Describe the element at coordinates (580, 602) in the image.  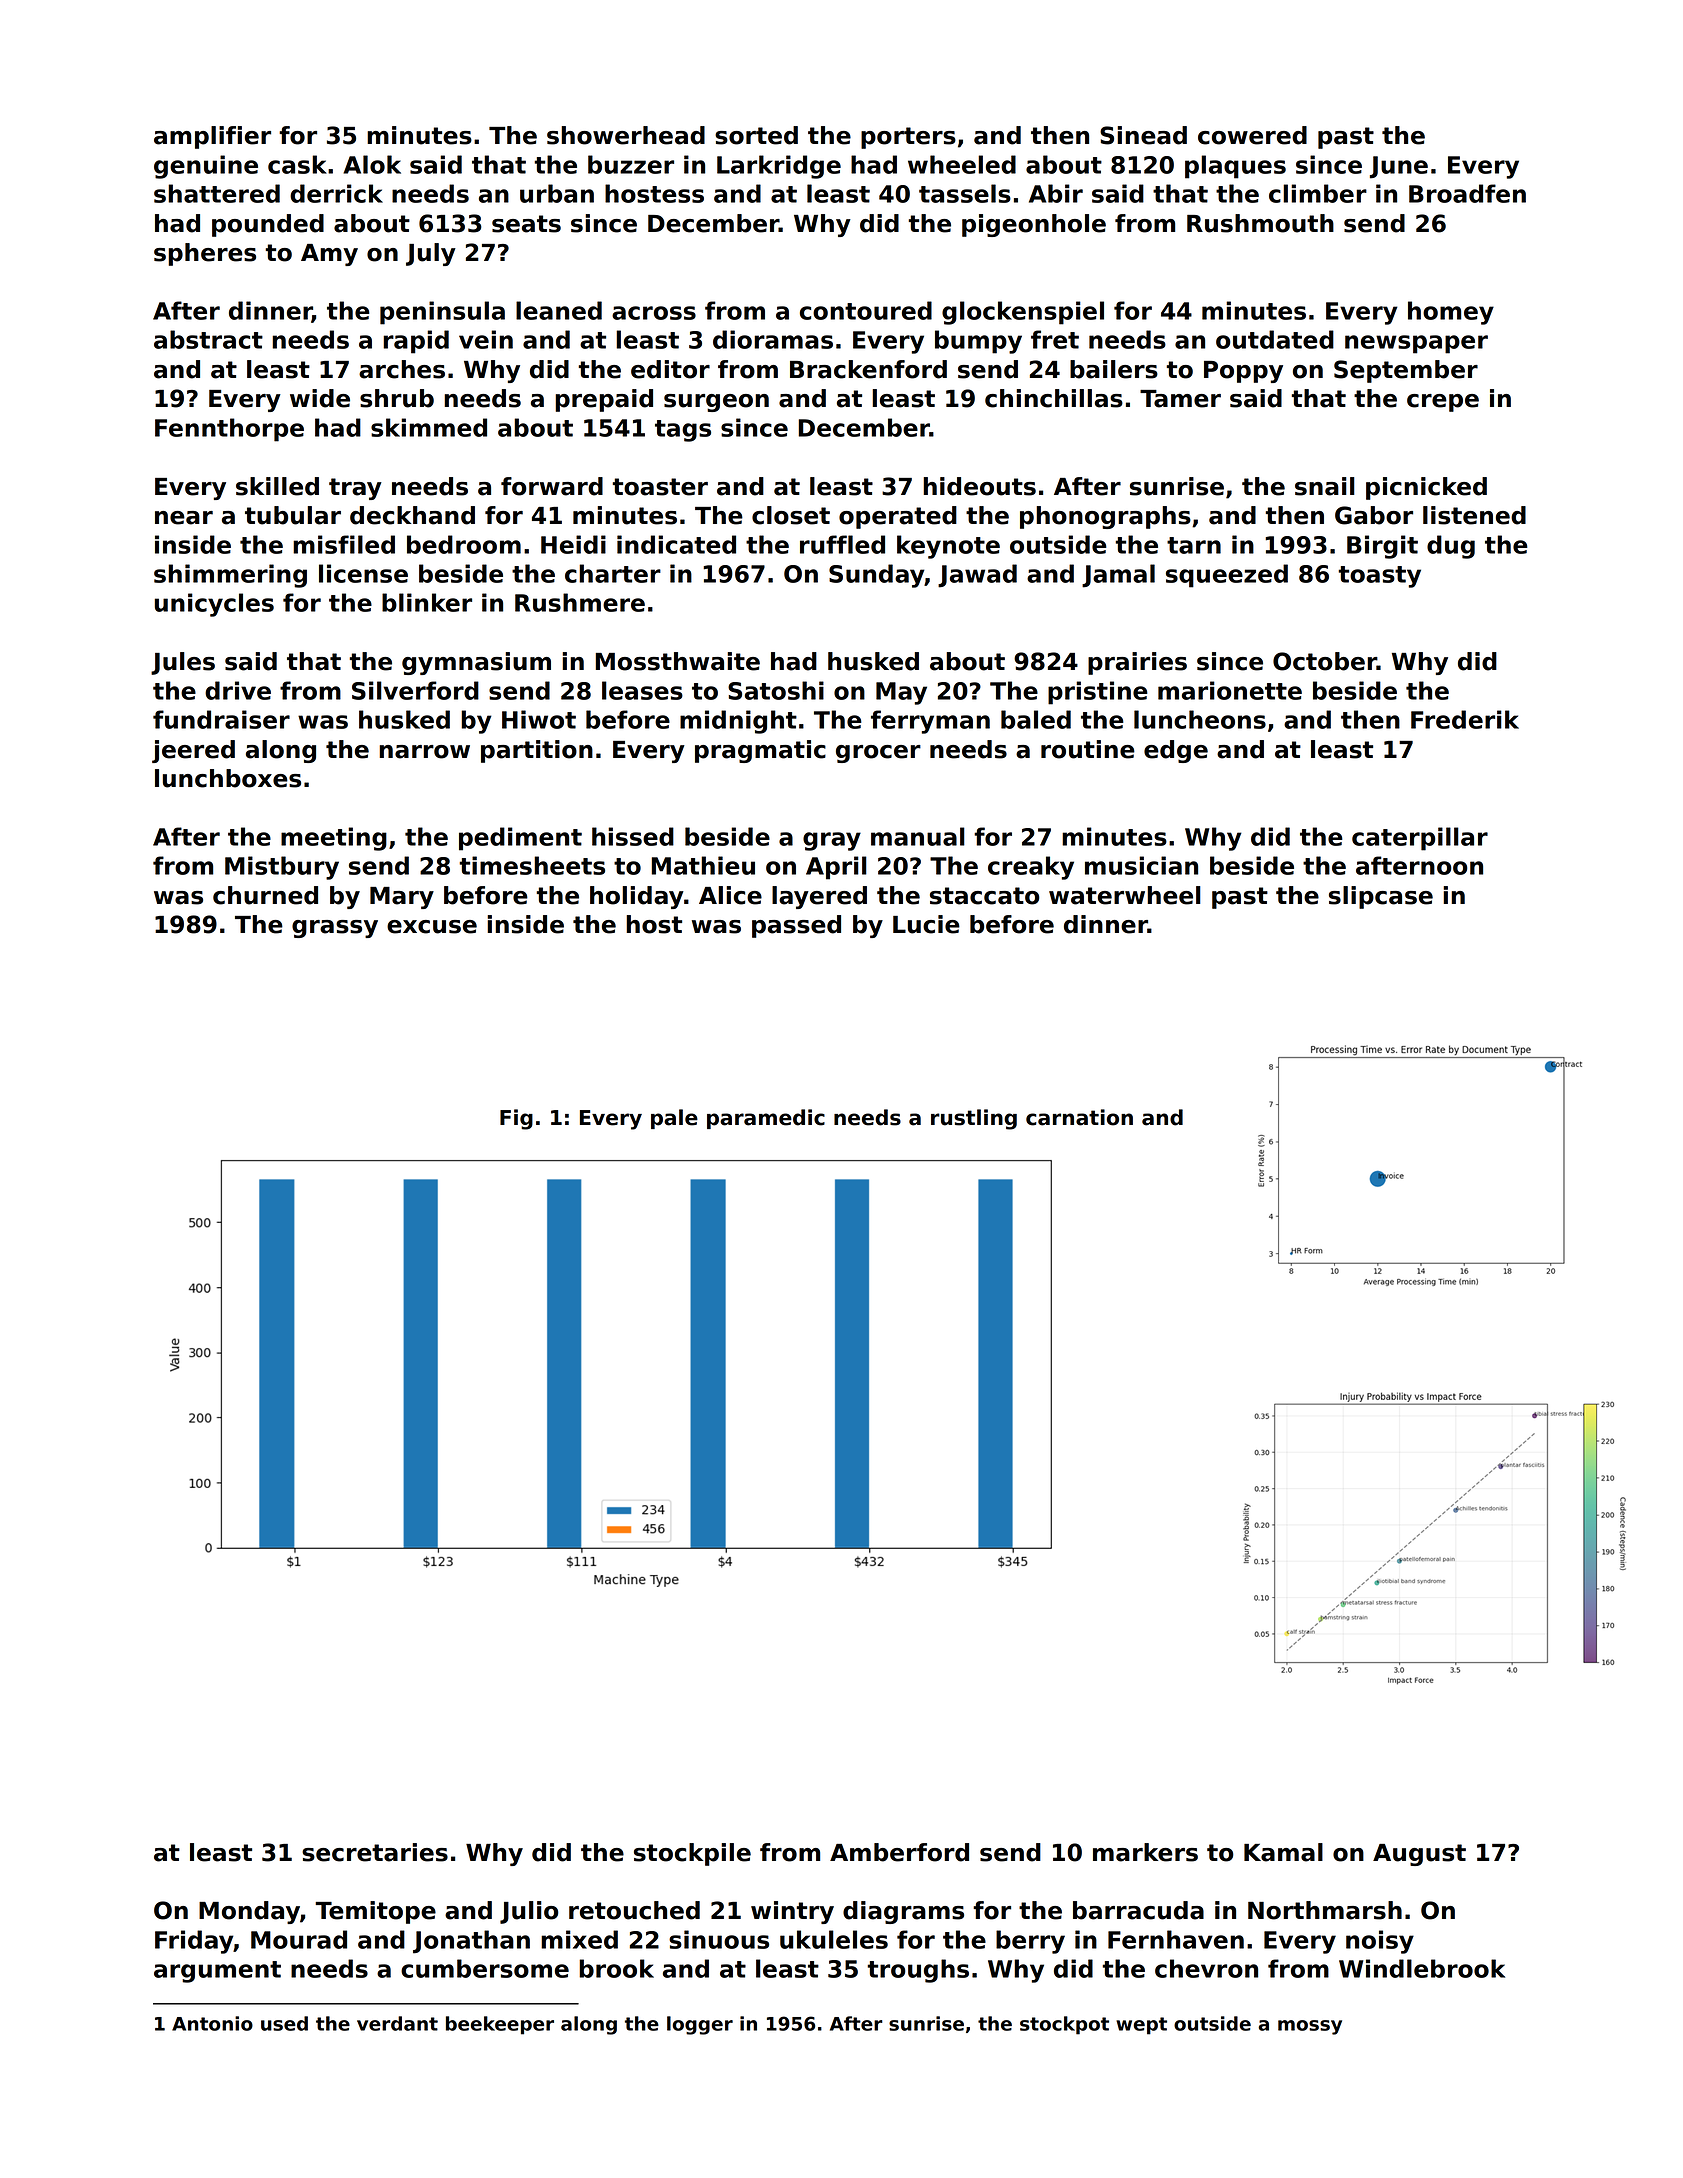
I see `Rushmere` at that location.
